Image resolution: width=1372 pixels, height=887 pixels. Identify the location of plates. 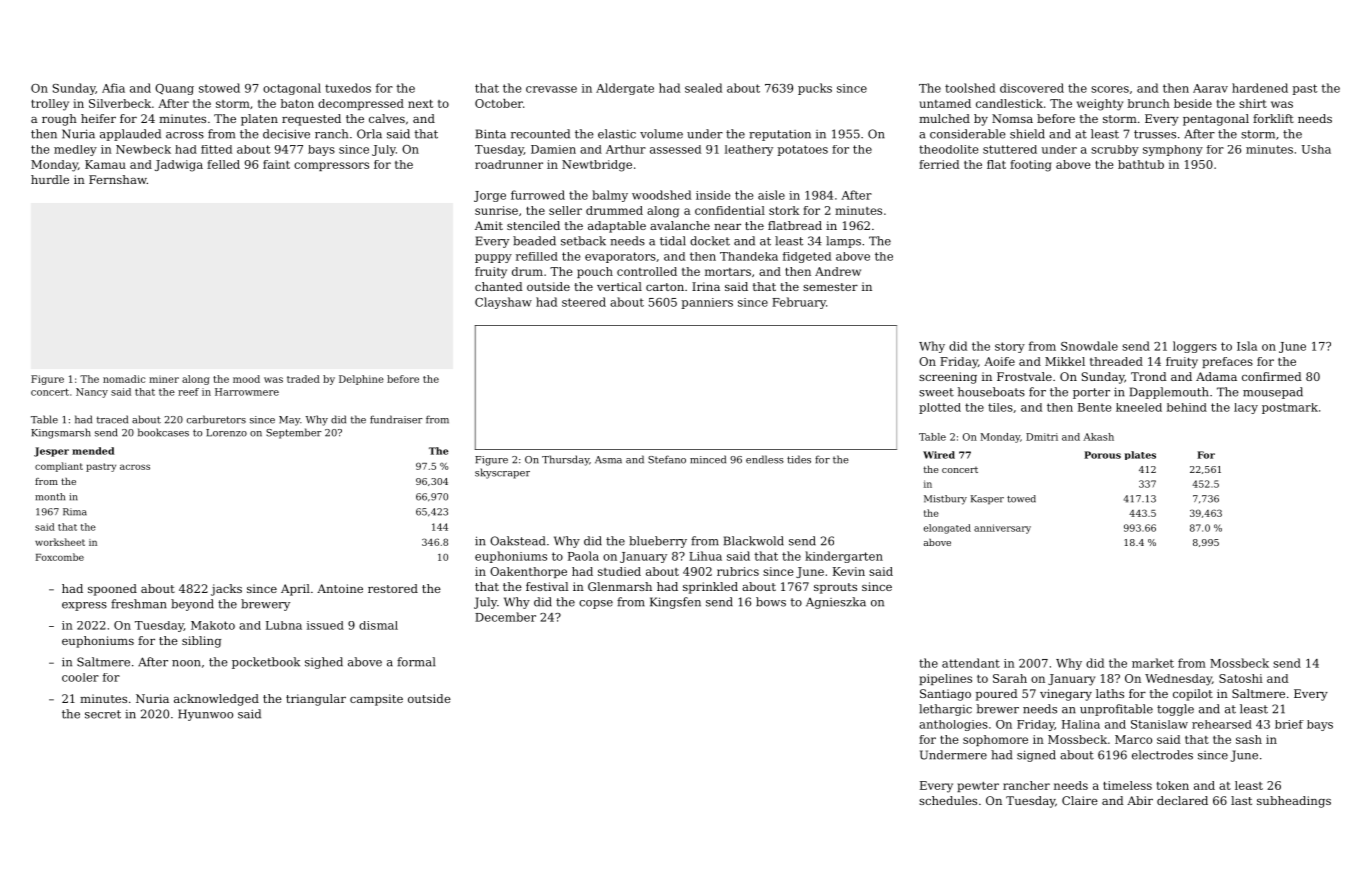
(1140, 455).
